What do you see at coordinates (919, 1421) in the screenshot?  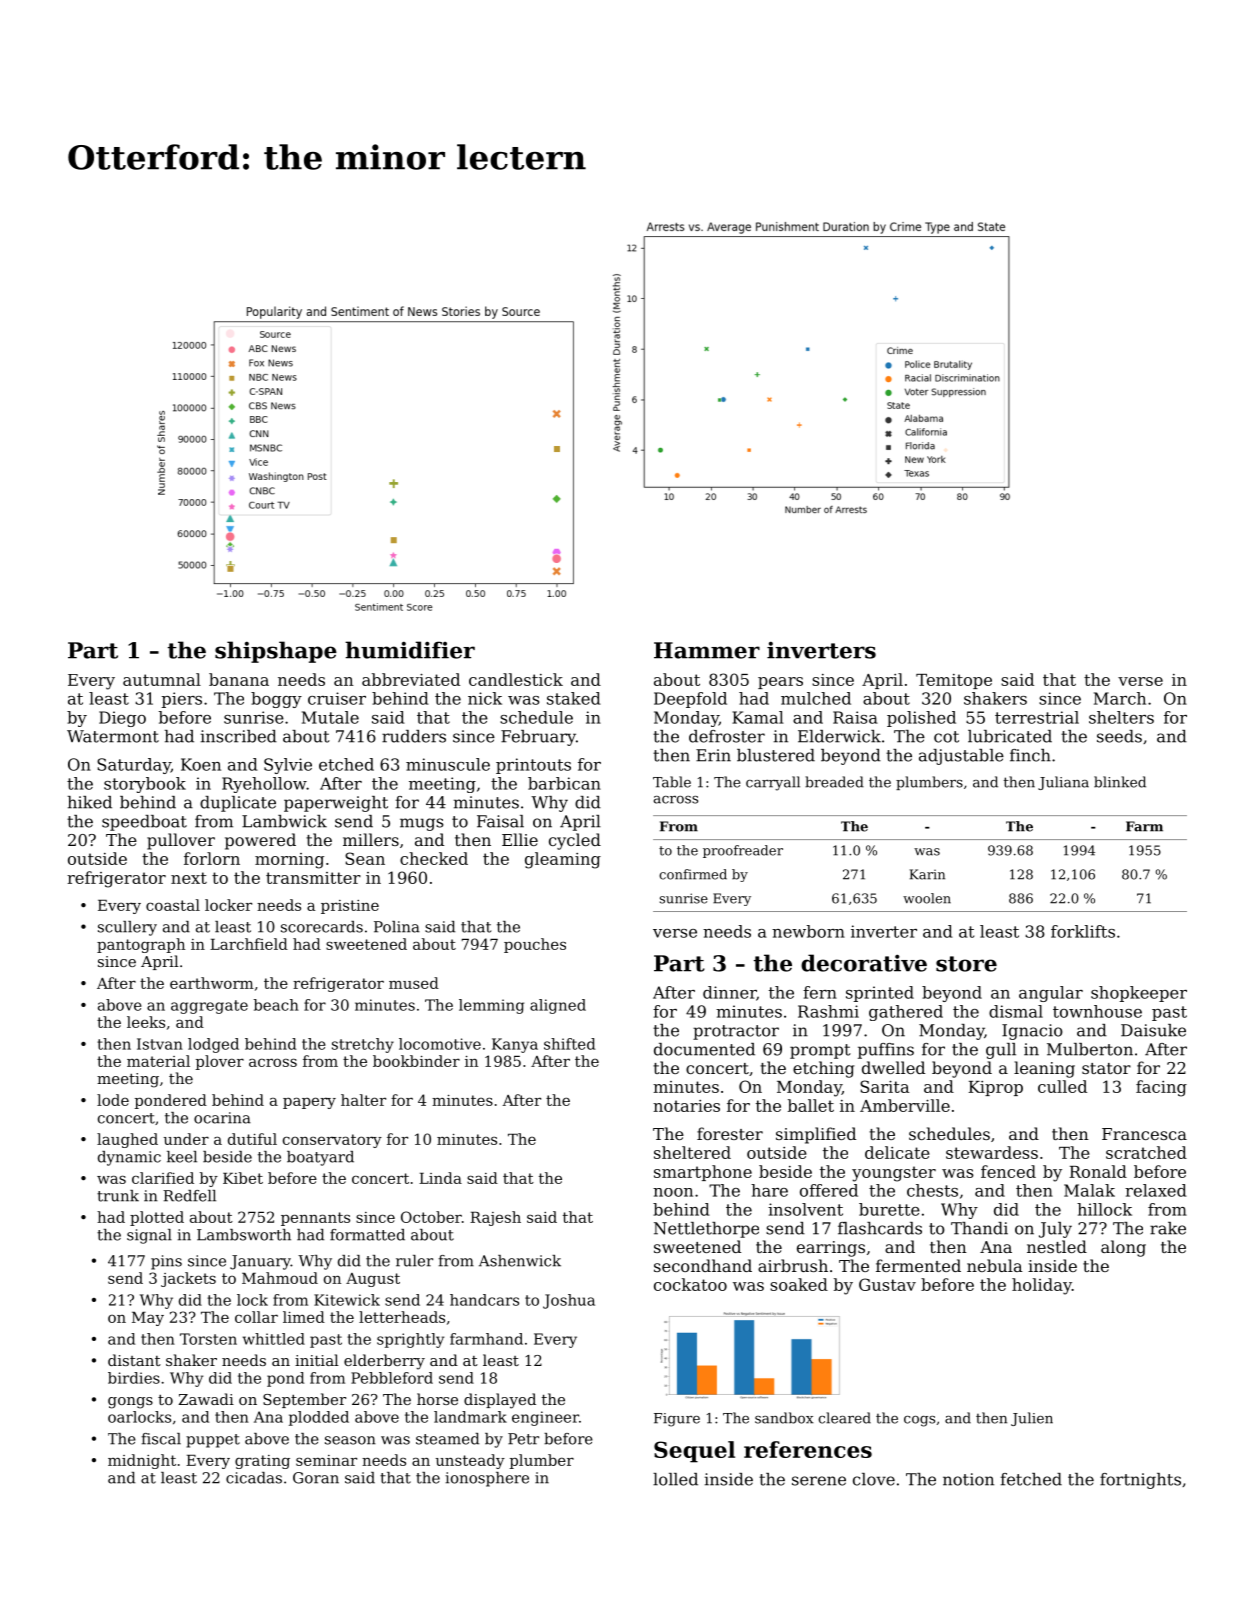 I see `cogs` at bounding box center [919, 1421].
